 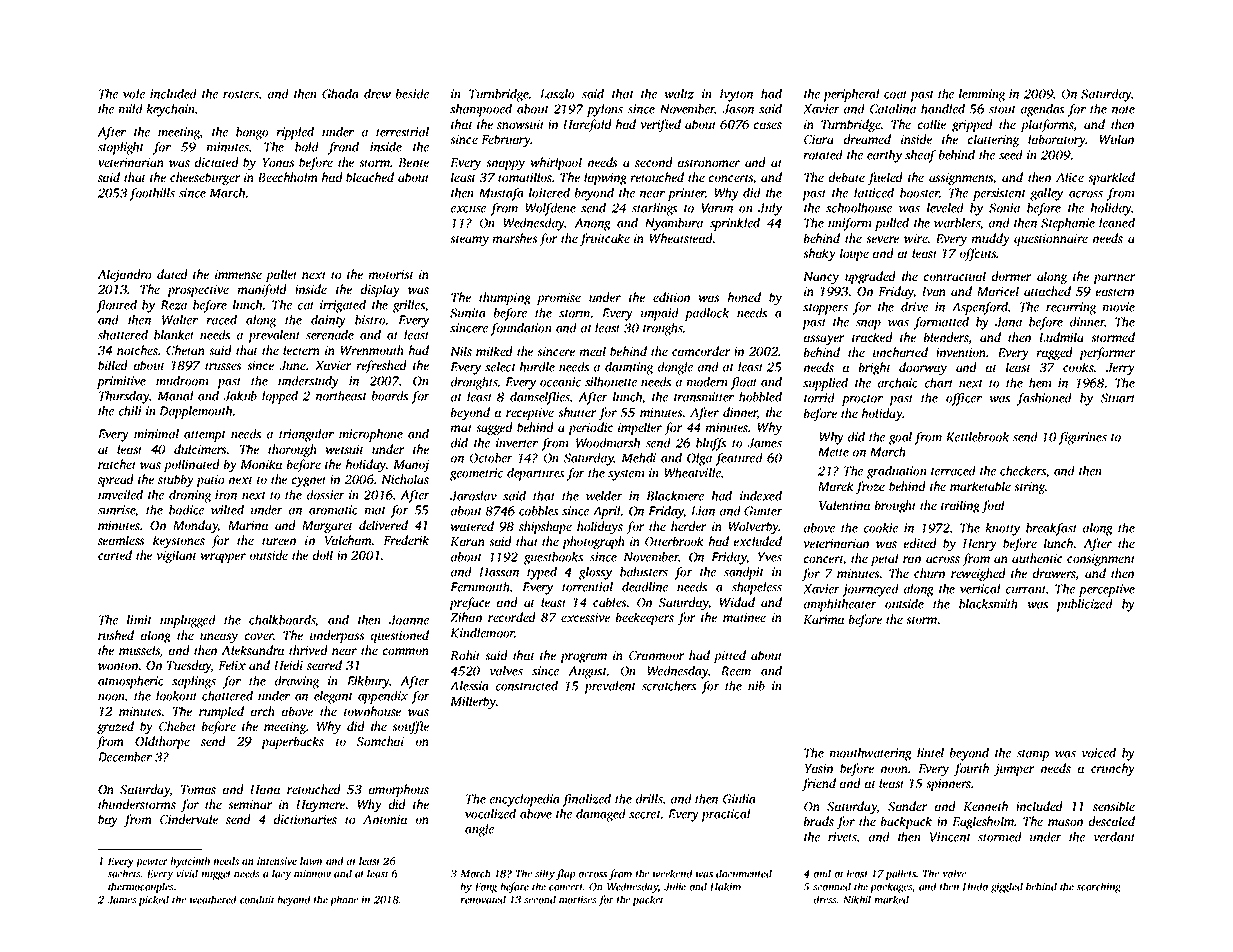 I want to click on voiced, so click(x=1099, y=753).
